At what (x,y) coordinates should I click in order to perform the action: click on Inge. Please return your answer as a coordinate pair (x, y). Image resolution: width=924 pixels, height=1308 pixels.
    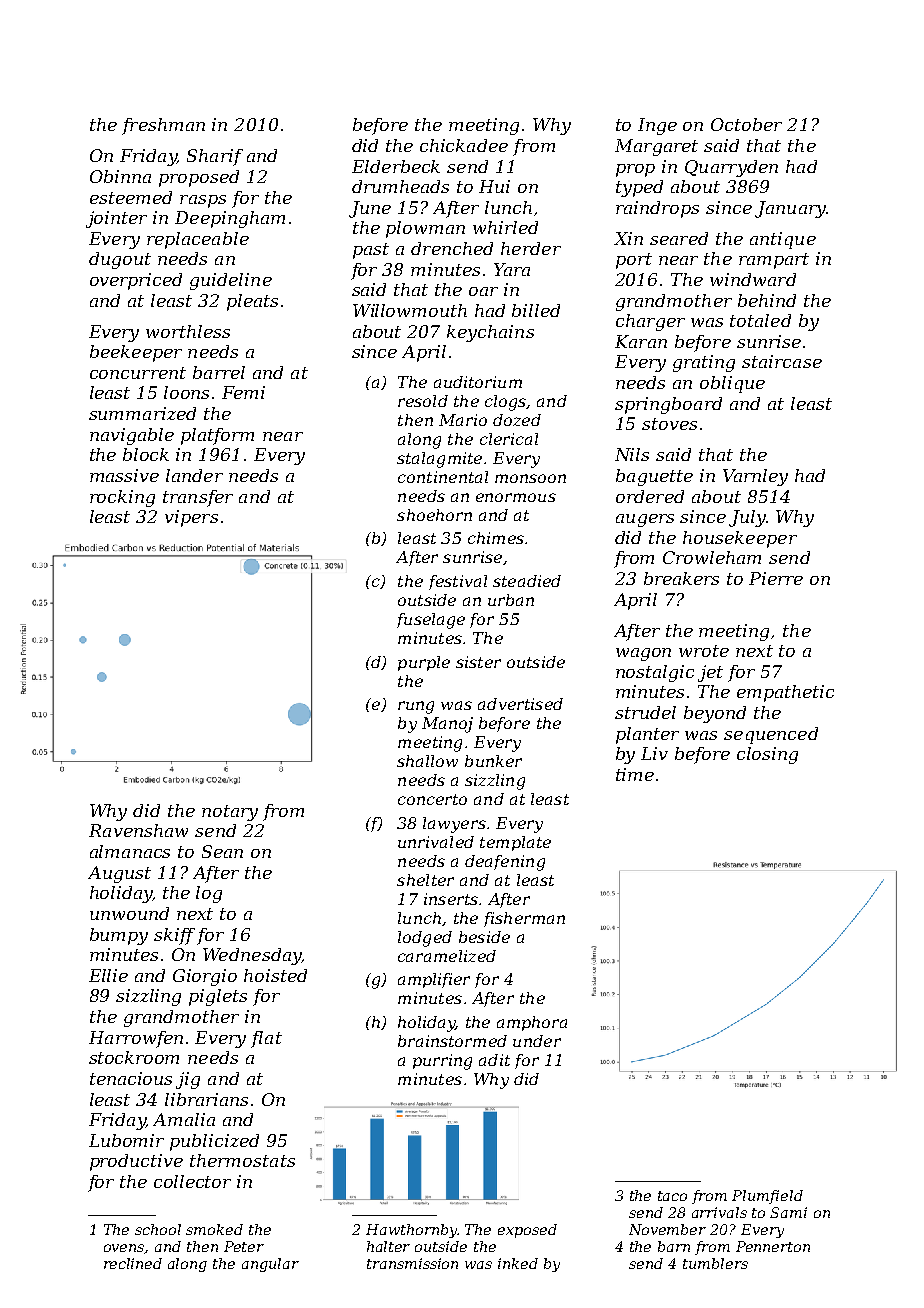
    Looking at the image, I should click on (657, 126).
